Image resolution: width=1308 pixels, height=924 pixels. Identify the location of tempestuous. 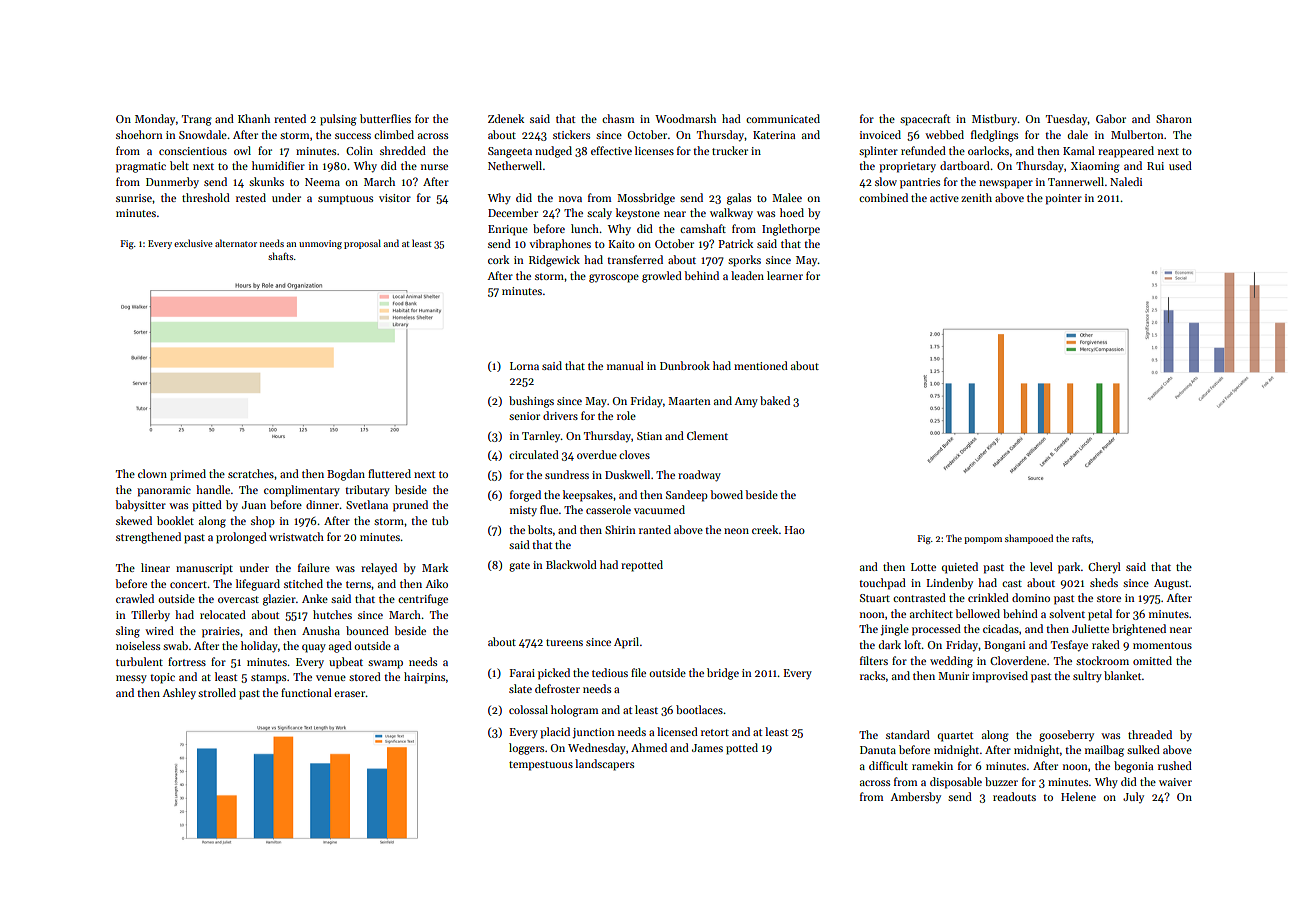
(541, 766).
